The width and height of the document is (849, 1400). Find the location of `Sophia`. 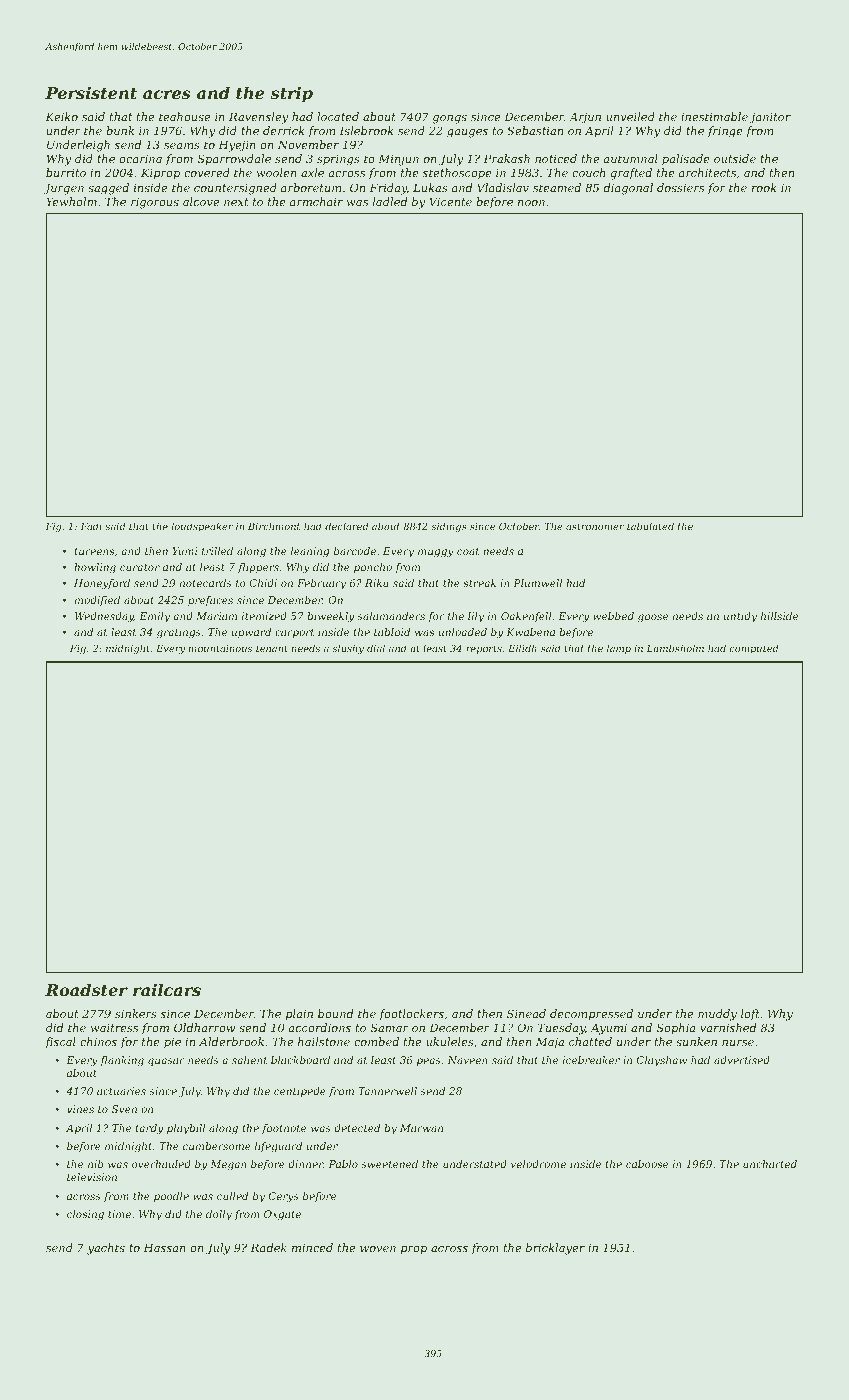

Sophia is located at coordinates (676, 1028).
